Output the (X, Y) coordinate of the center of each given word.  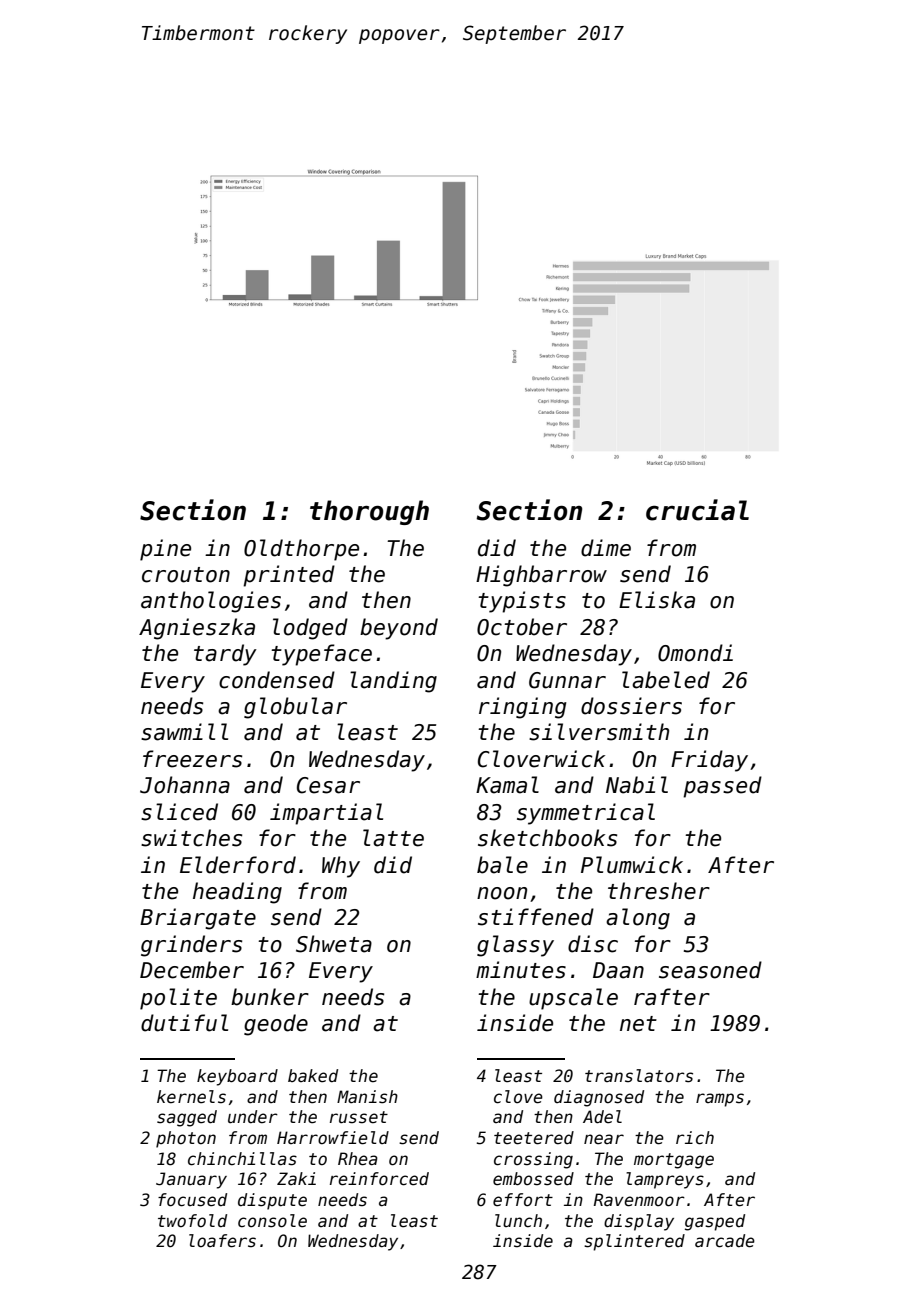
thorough (369, 512)
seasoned (710, 970)
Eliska (657, 600)
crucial (697, 510)
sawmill (184, 732)
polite (178, 999)
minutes (521, 970)
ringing (522, 708)
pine (165, 550)
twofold (192, 1221)
